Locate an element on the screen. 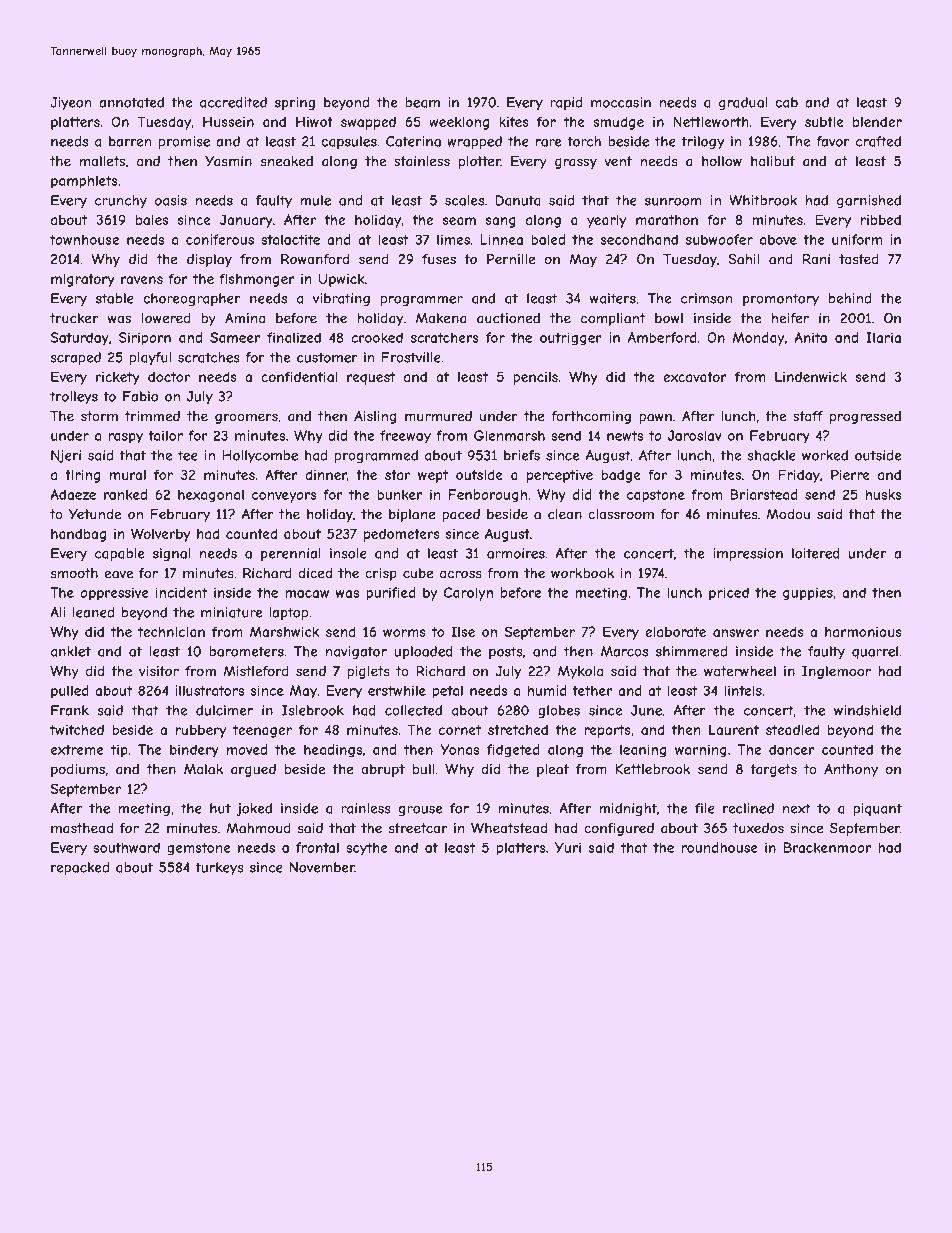 Image resolution: width=952 pixels, height=1233 pixels. repacked is located at coordinates (80, 868).
